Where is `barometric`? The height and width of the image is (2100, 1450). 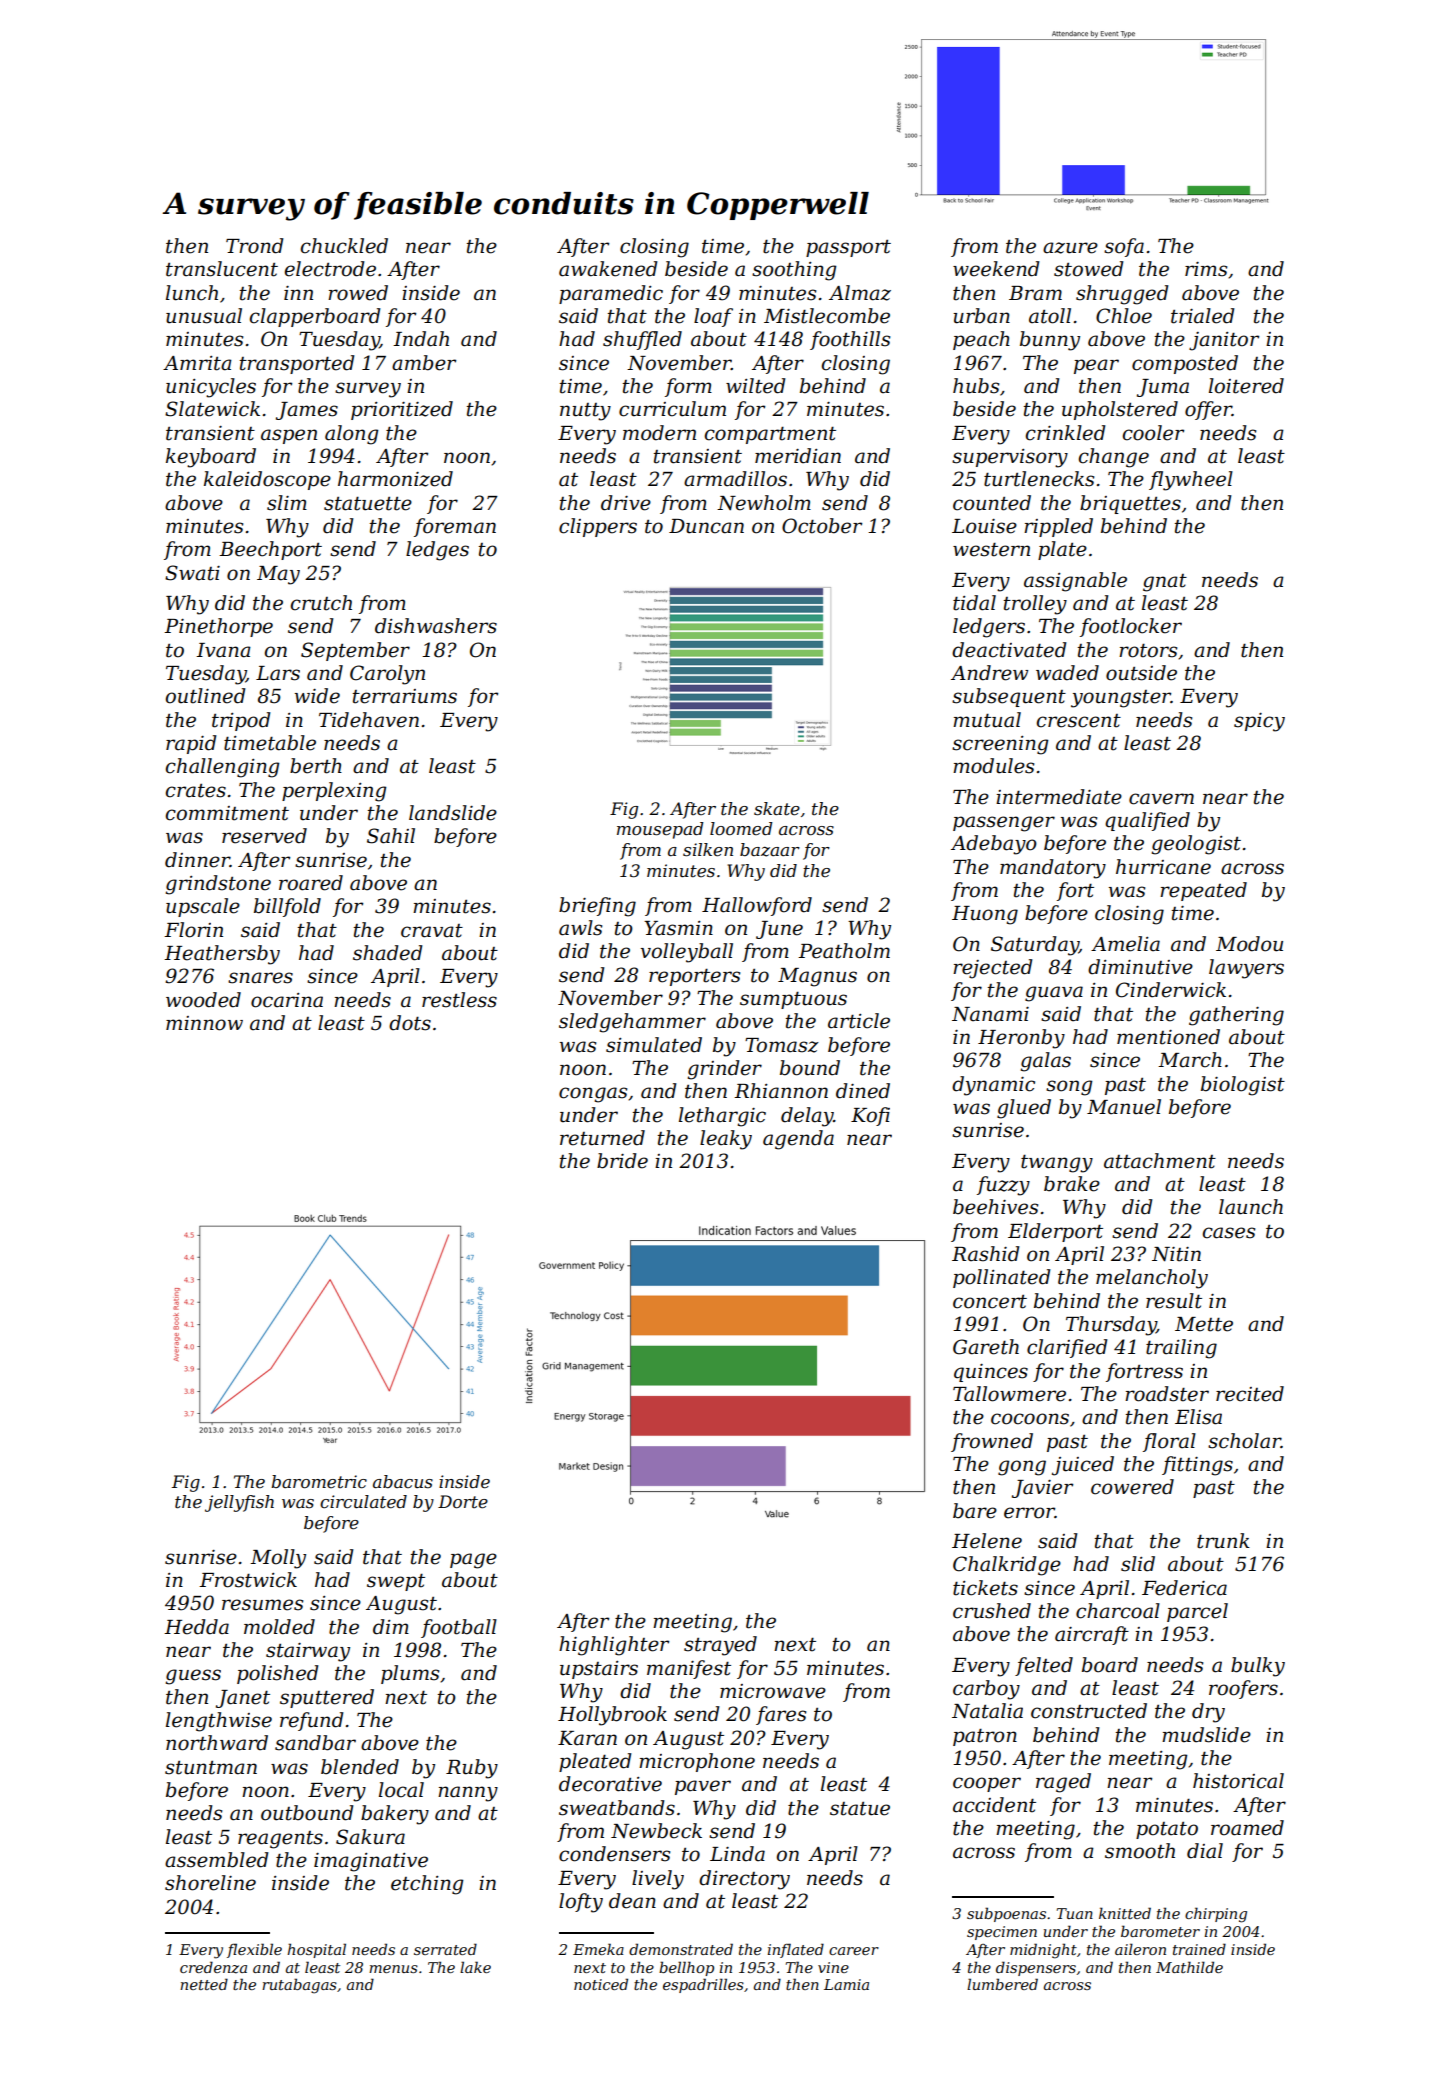 barometric is located at coordinates (319, 1482).
